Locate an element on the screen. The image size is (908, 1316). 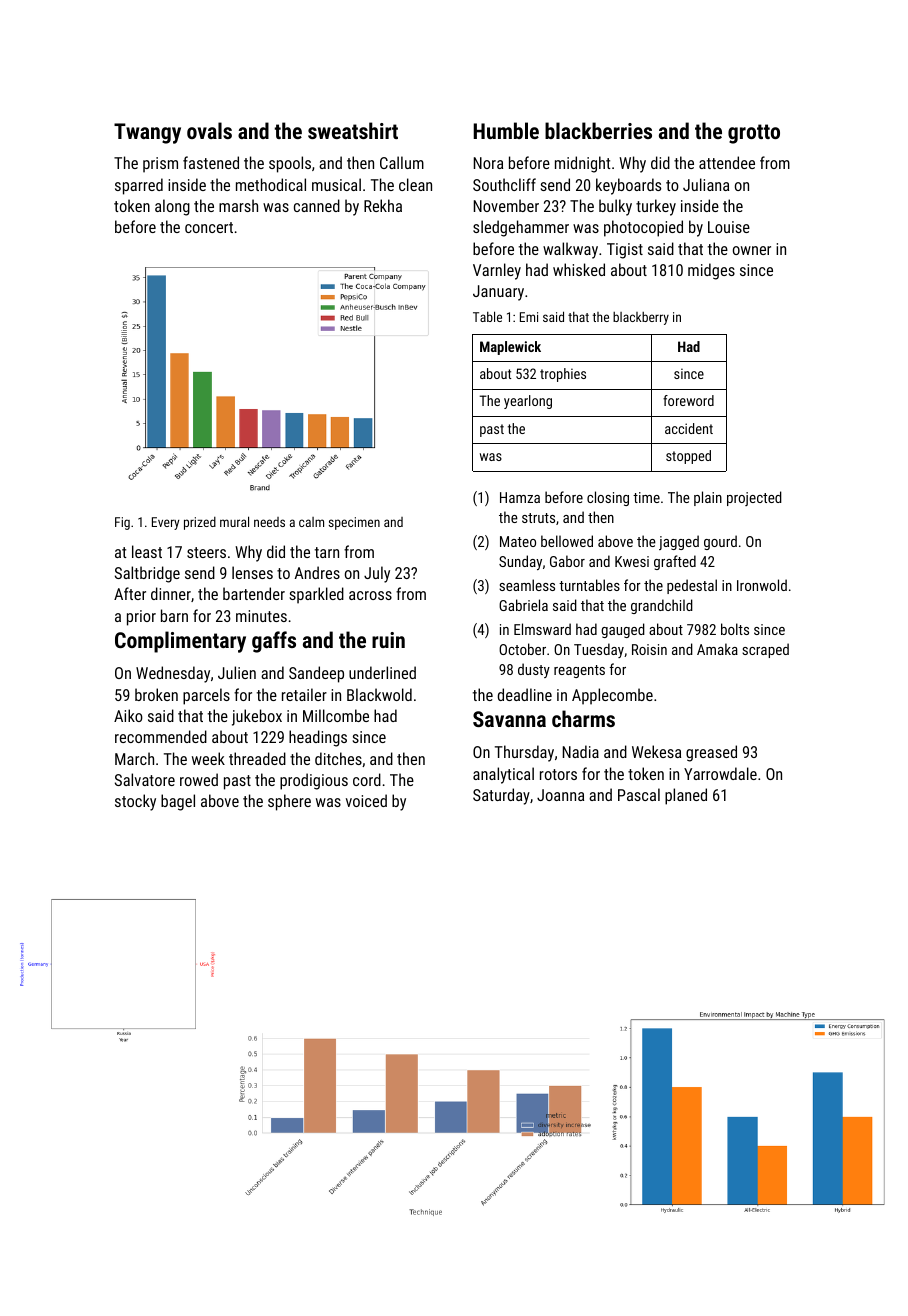
Blackwold is located at coordinates (379, 694).
